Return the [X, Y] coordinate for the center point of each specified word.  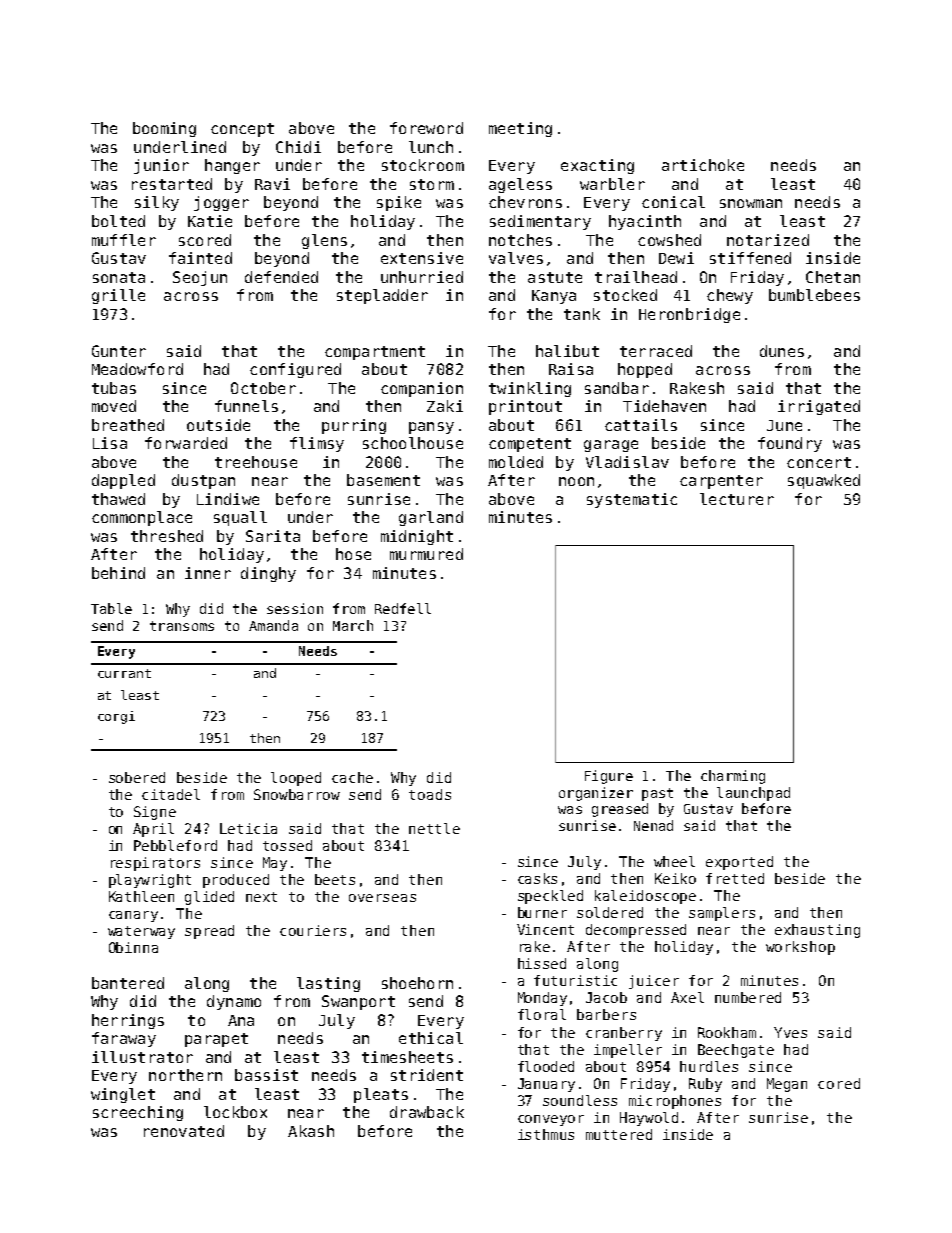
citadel [171, 794]
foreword [426, 128]
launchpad [753, 794]
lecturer [737, 499]
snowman [751, 203]
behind [118, 573]
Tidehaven [664, 406]
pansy [431, 428]
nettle [434, 828]
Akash [311, 1131]
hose [353, 554]
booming [164, 129]
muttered [619, 1134]
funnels [246, 406]
